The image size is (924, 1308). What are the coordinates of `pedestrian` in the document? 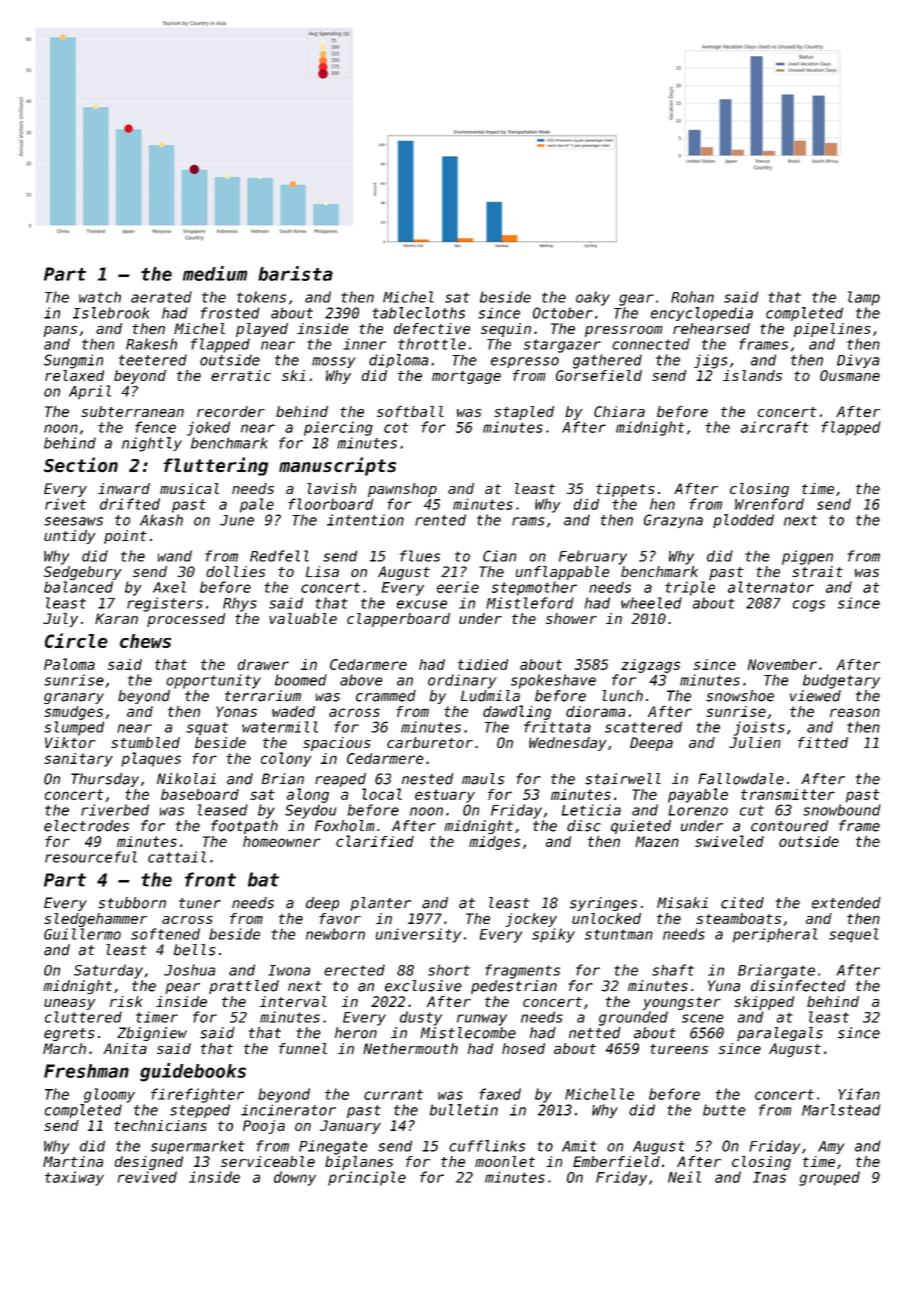 It's located at (514, 987).
